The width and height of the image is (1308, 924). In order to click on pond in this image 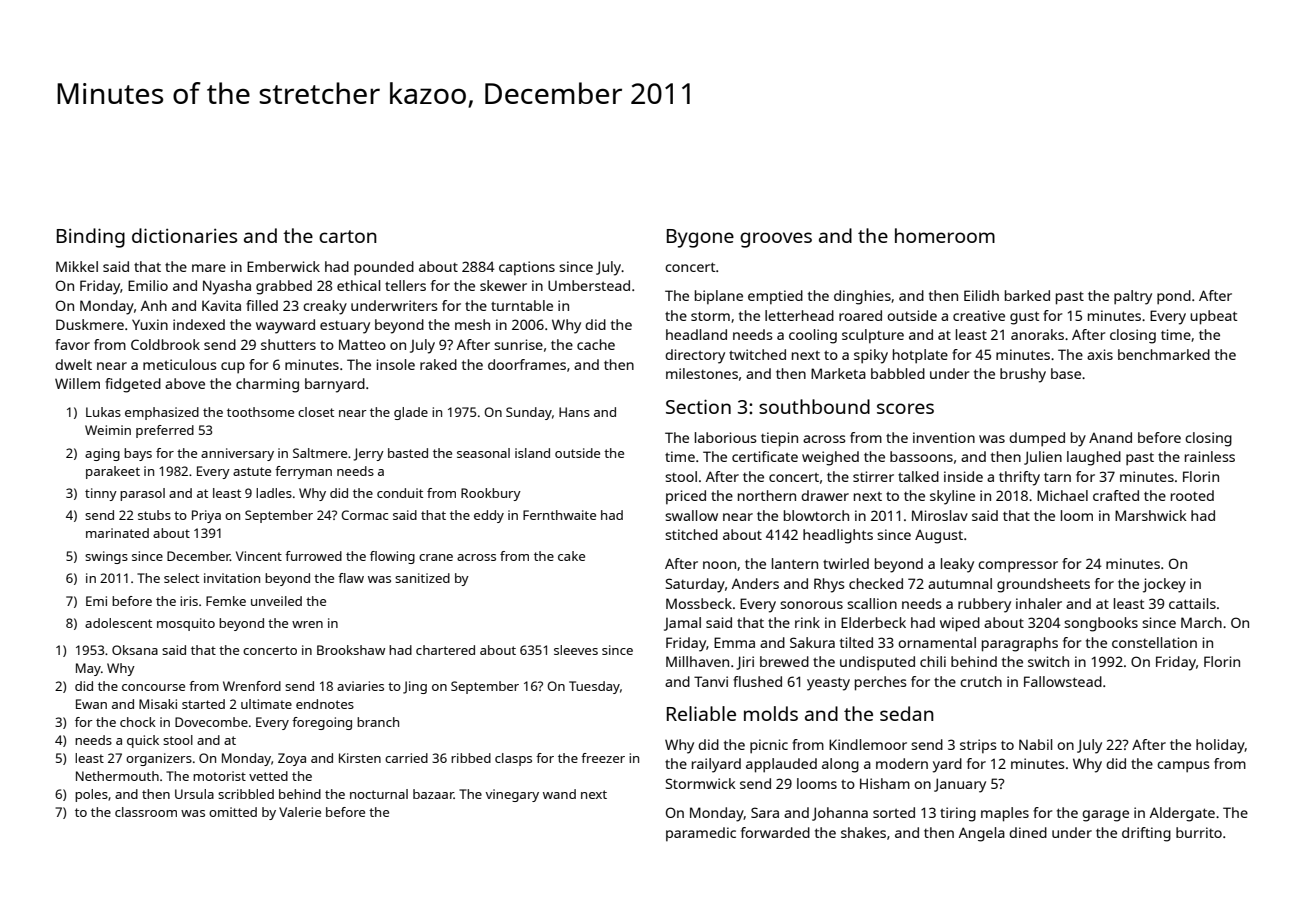, I will do `click(1174, 297)`.
